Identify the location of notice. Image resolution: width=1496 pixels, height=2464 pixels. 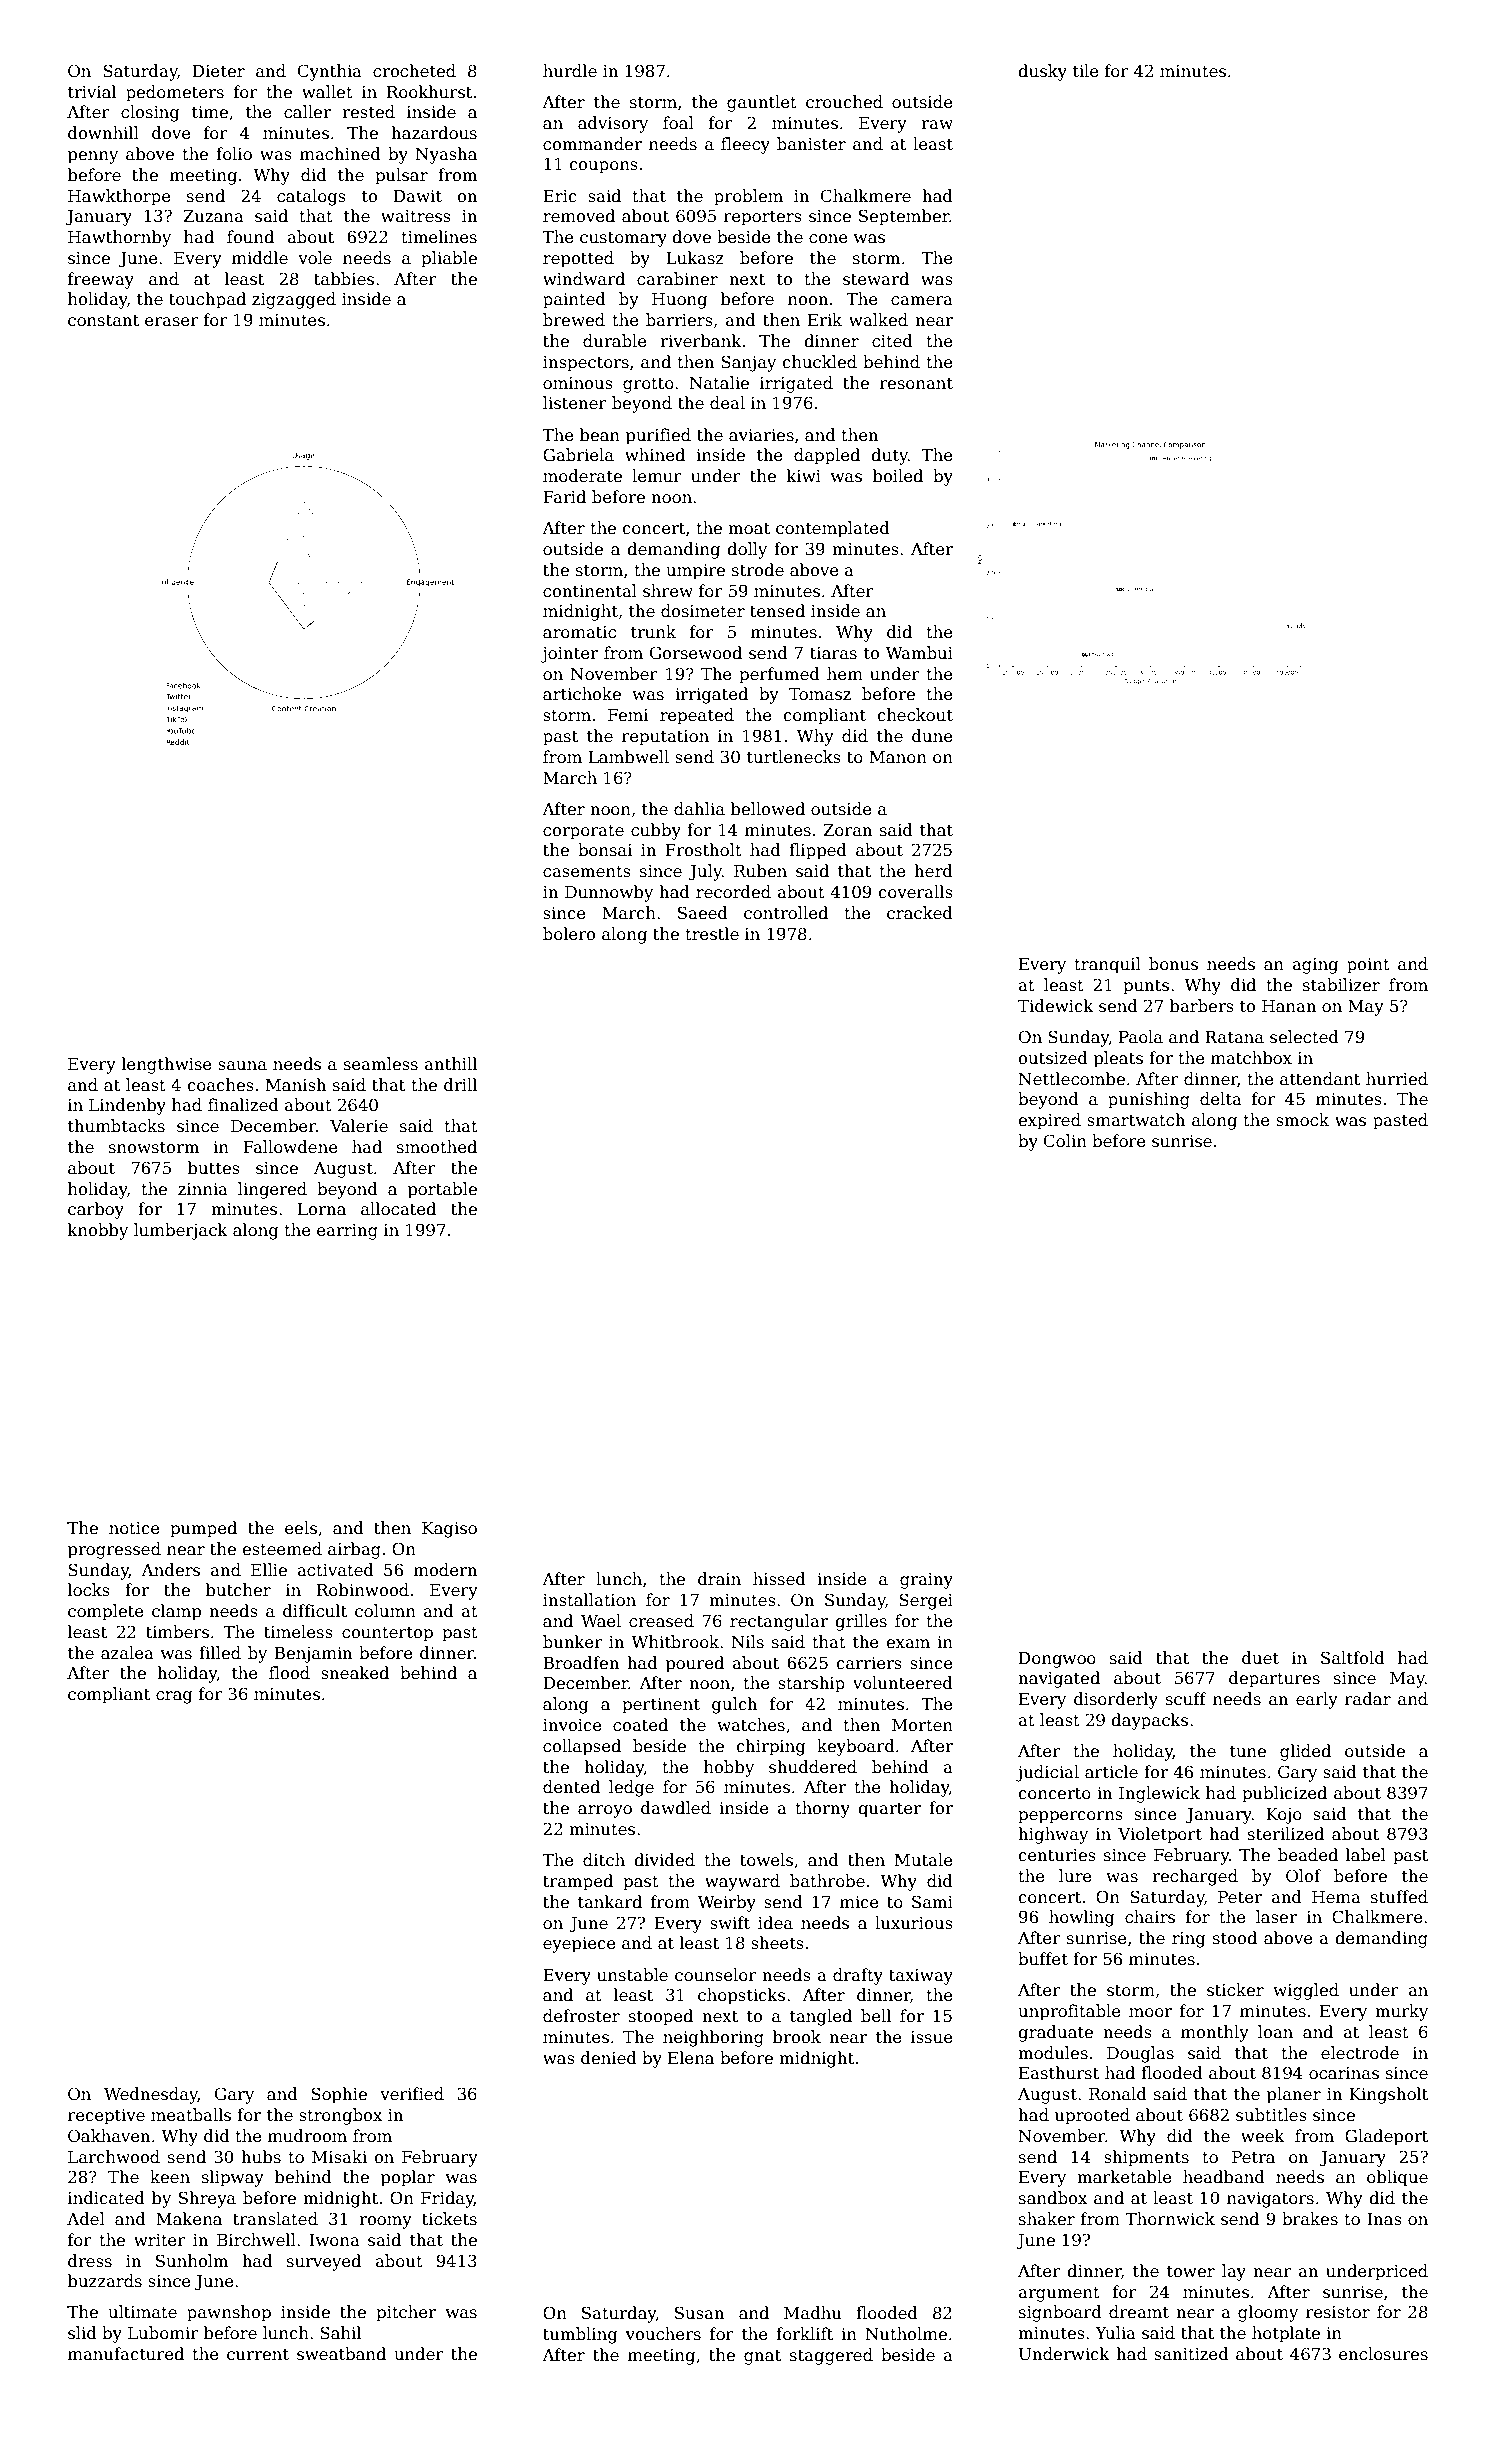
(134, 1528).
